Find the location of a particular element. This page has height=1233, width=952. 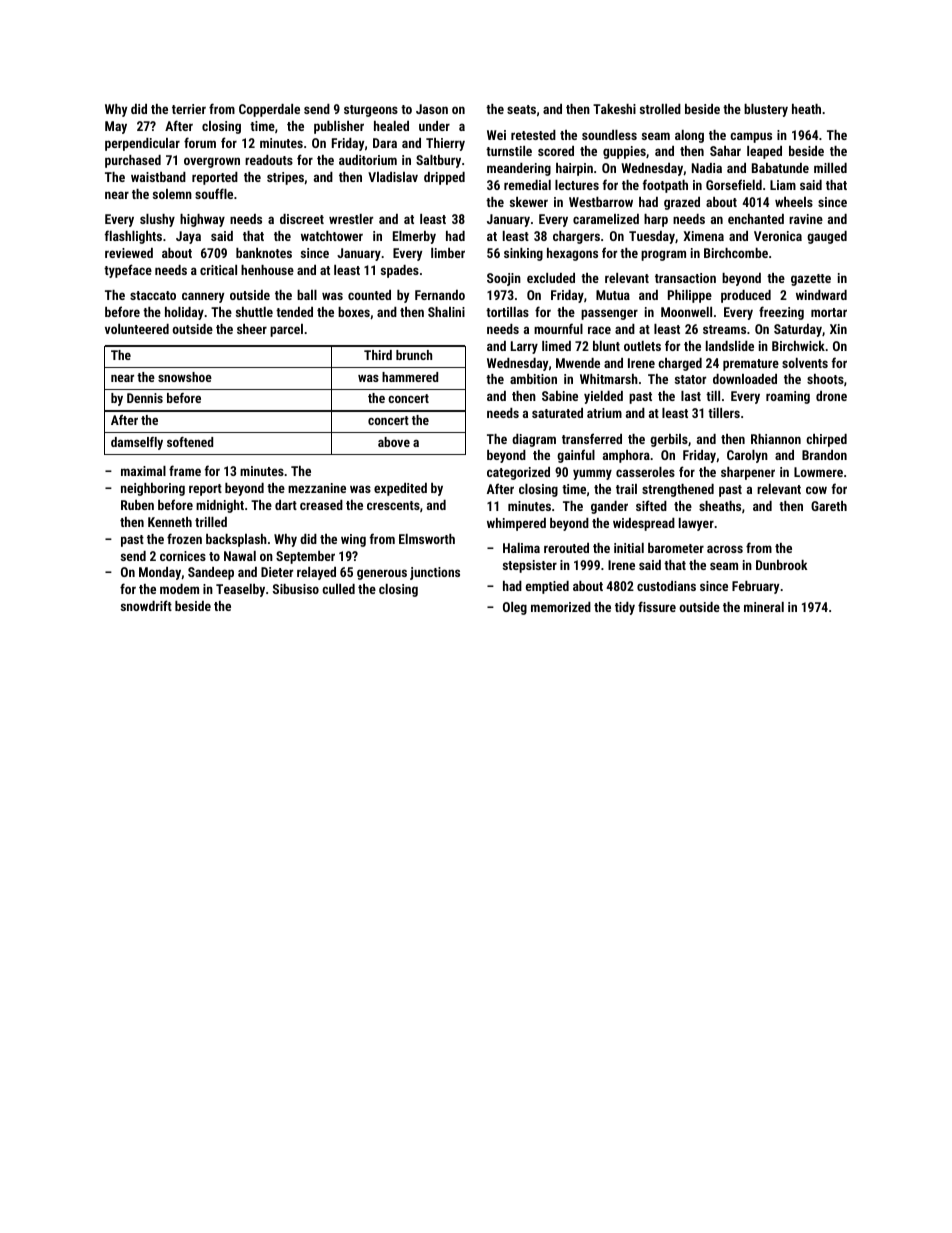

snowdrift is located at coordinates (146, 605).
